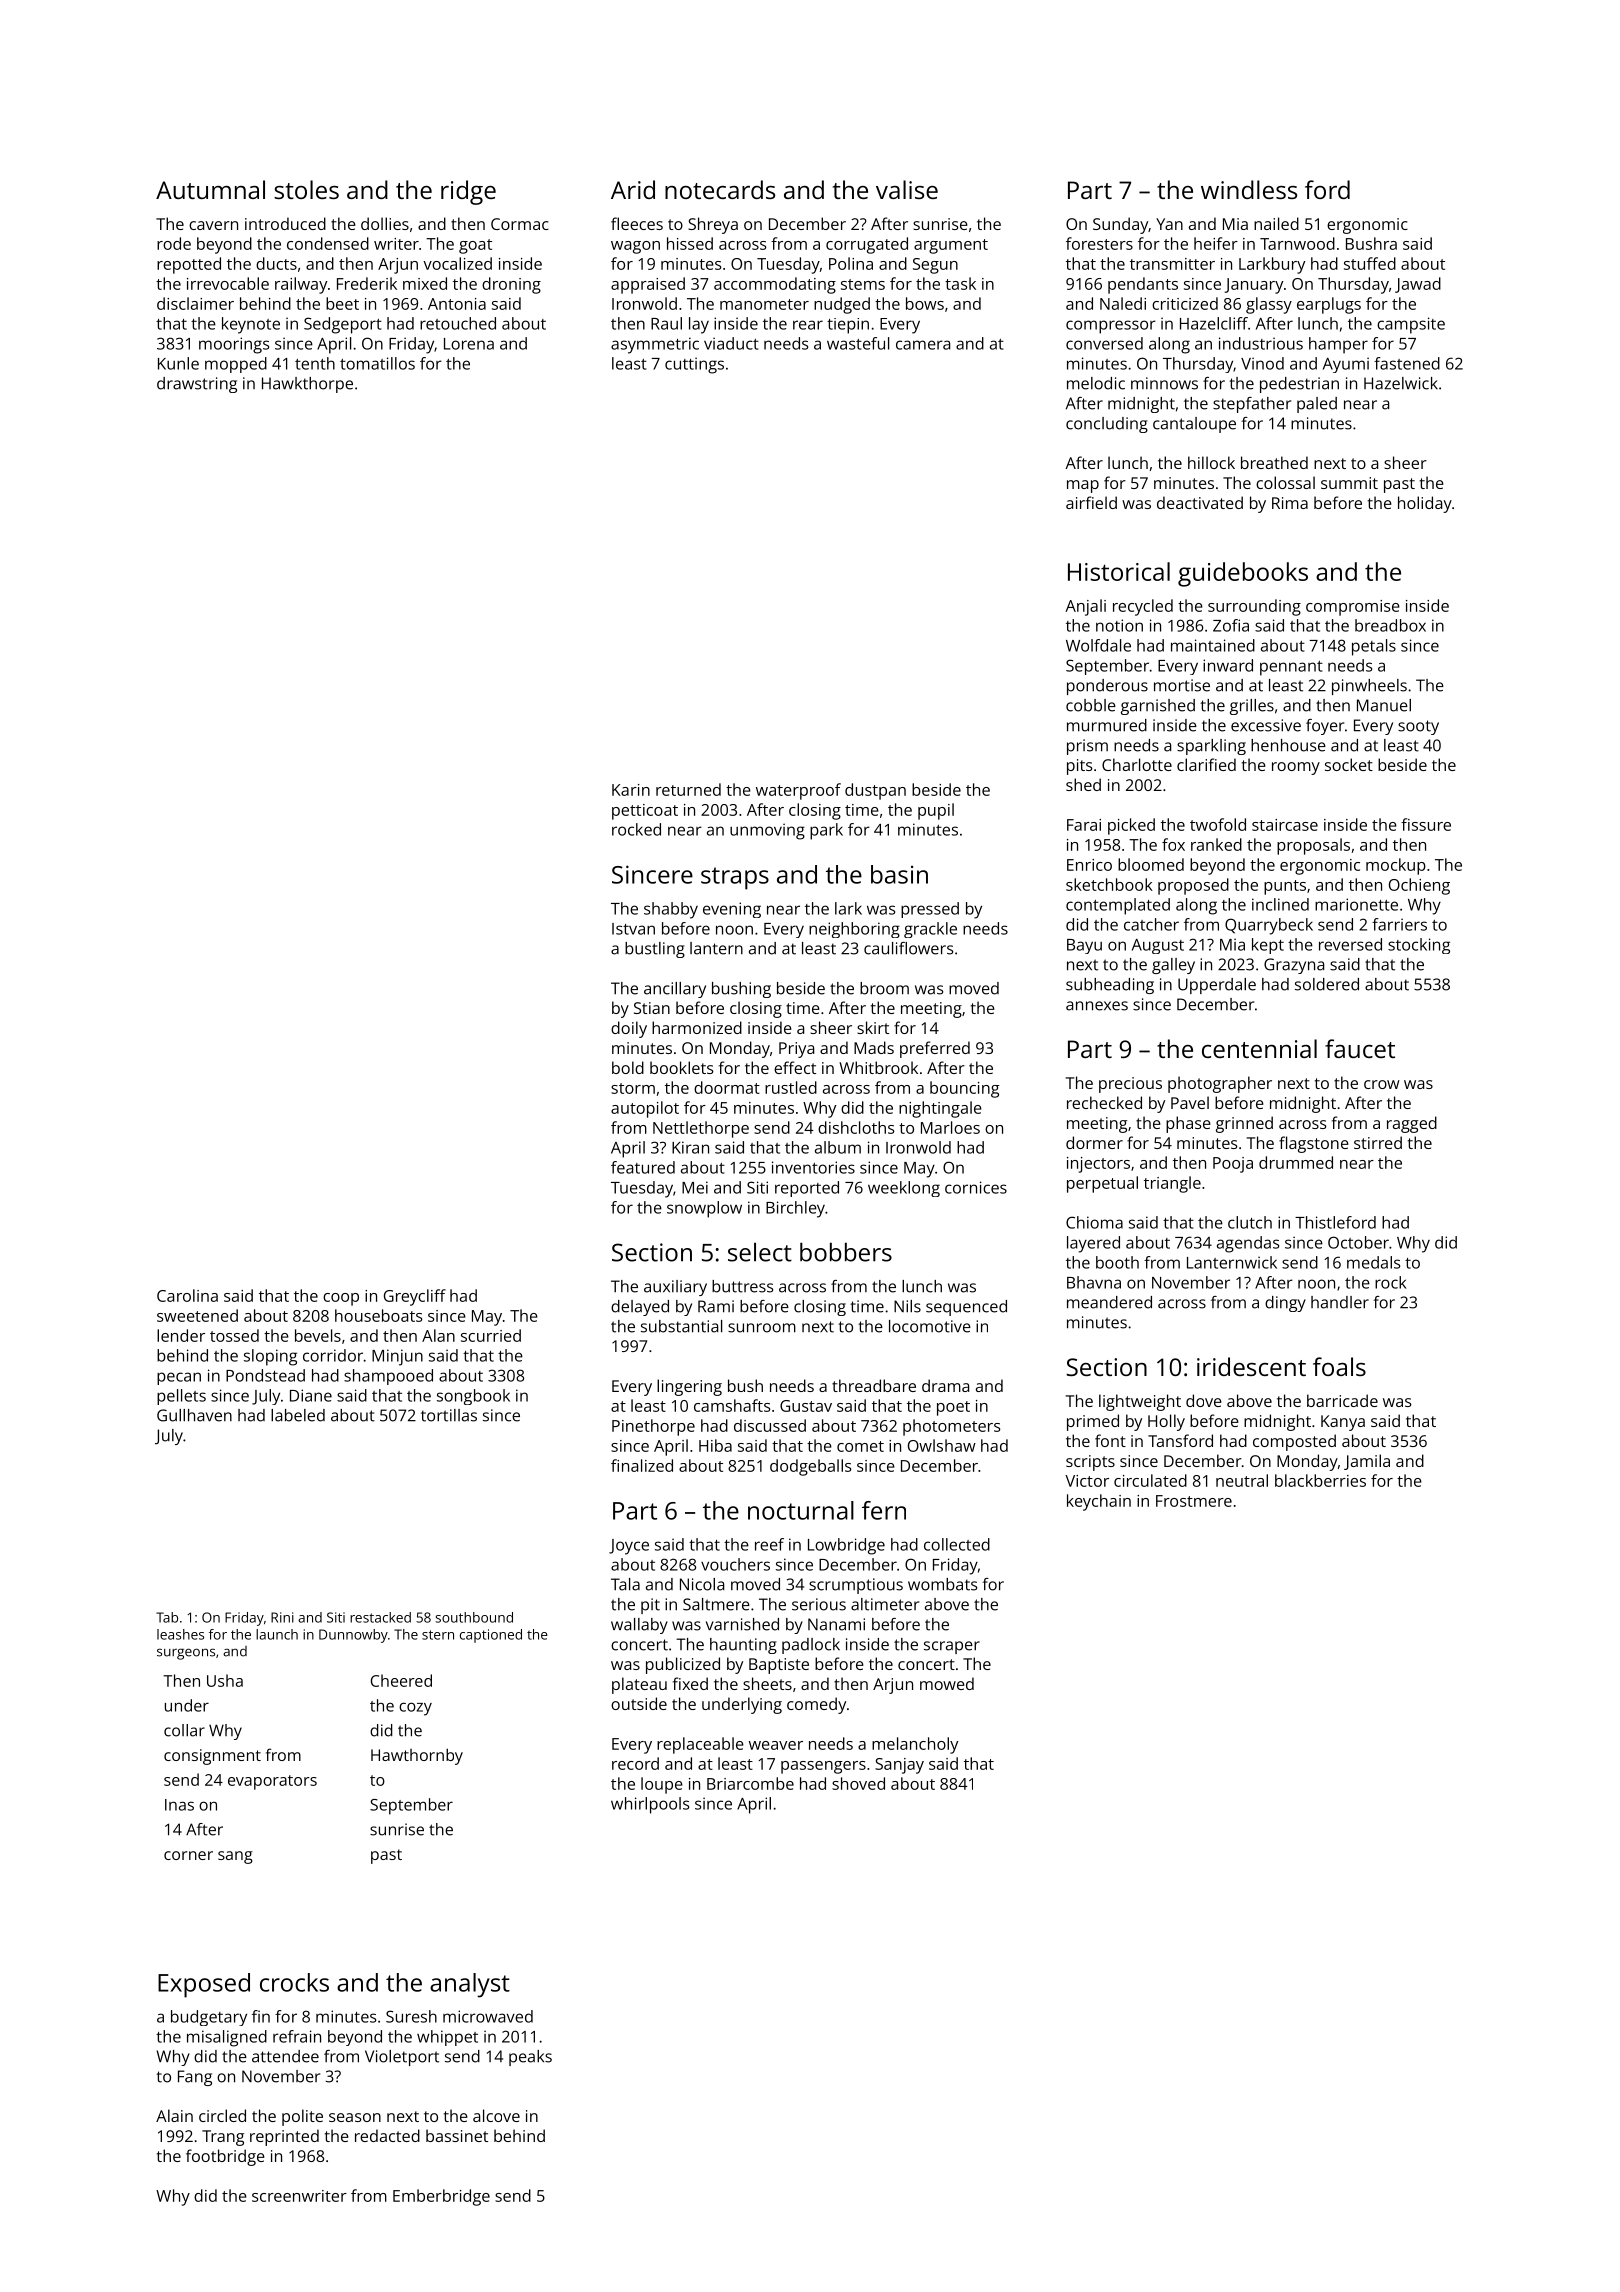  Describe the element at coordinates (655, 950) in the image. I see `bustling` at that location.
